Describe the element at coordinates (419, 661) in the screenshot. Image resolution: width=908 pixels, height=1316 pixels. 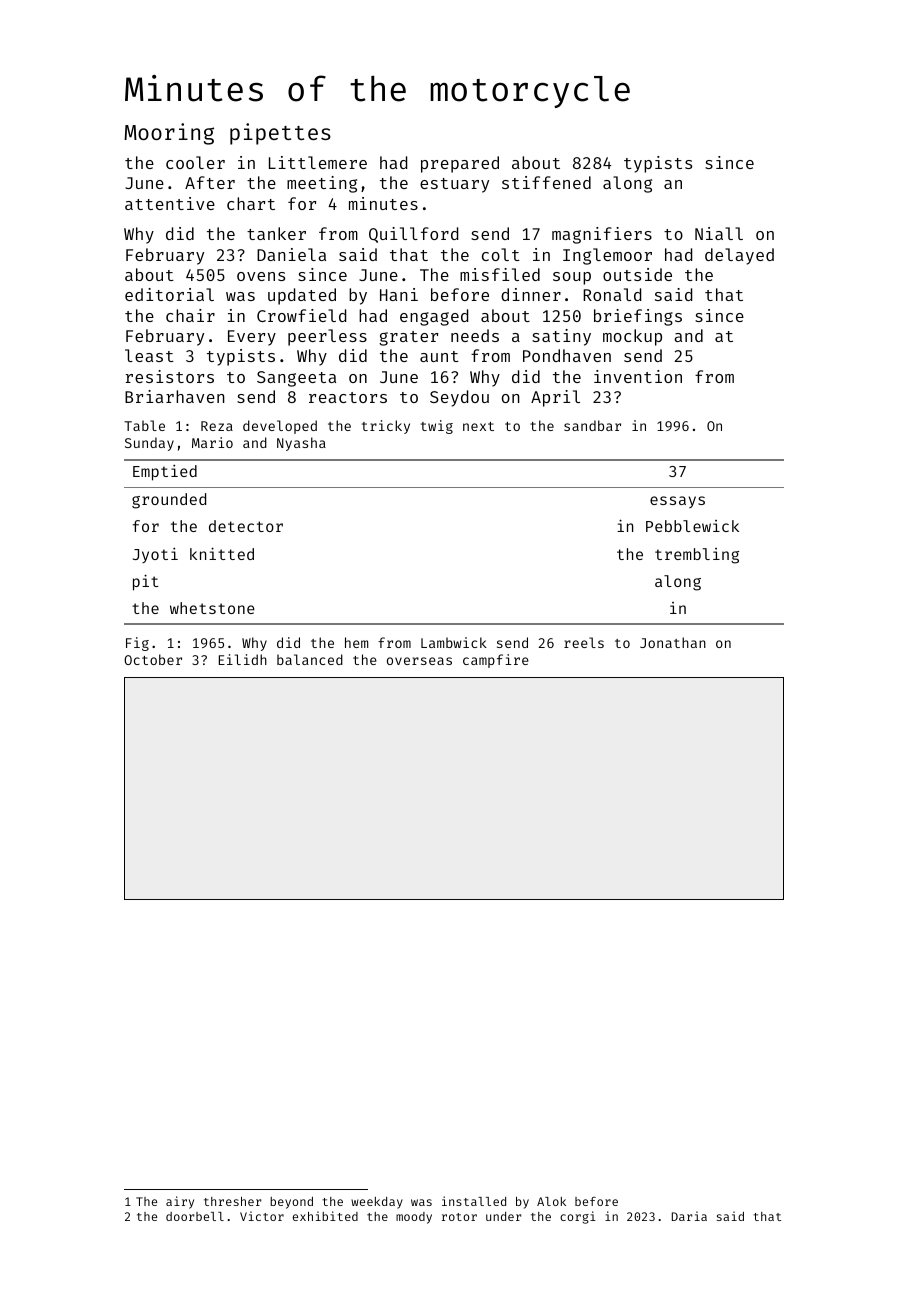
I see `overseas` at that location.
